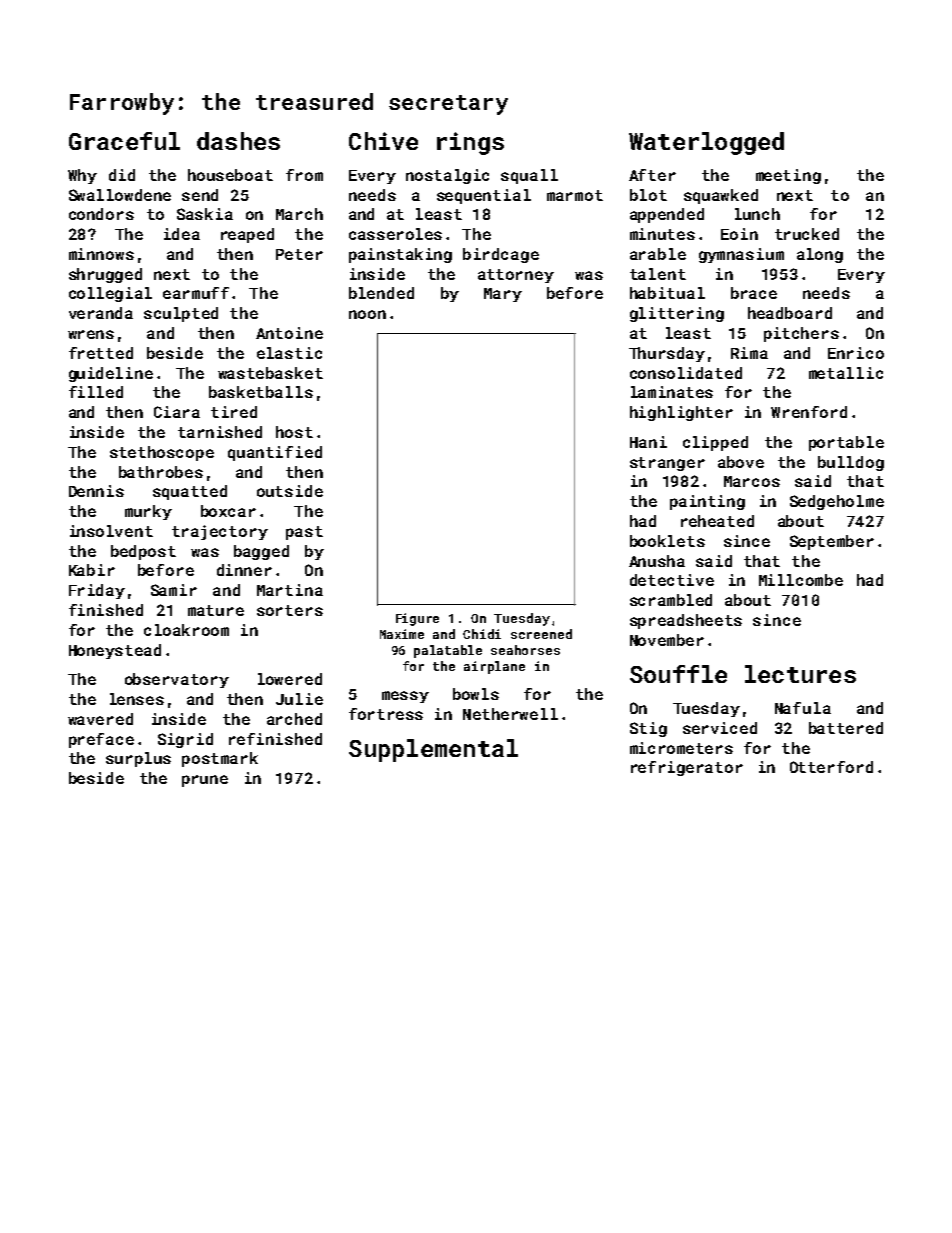 This page has height=1233, width=952. Describe the element at coordinates (658, 274) in the page. I see `talent` at that location.
